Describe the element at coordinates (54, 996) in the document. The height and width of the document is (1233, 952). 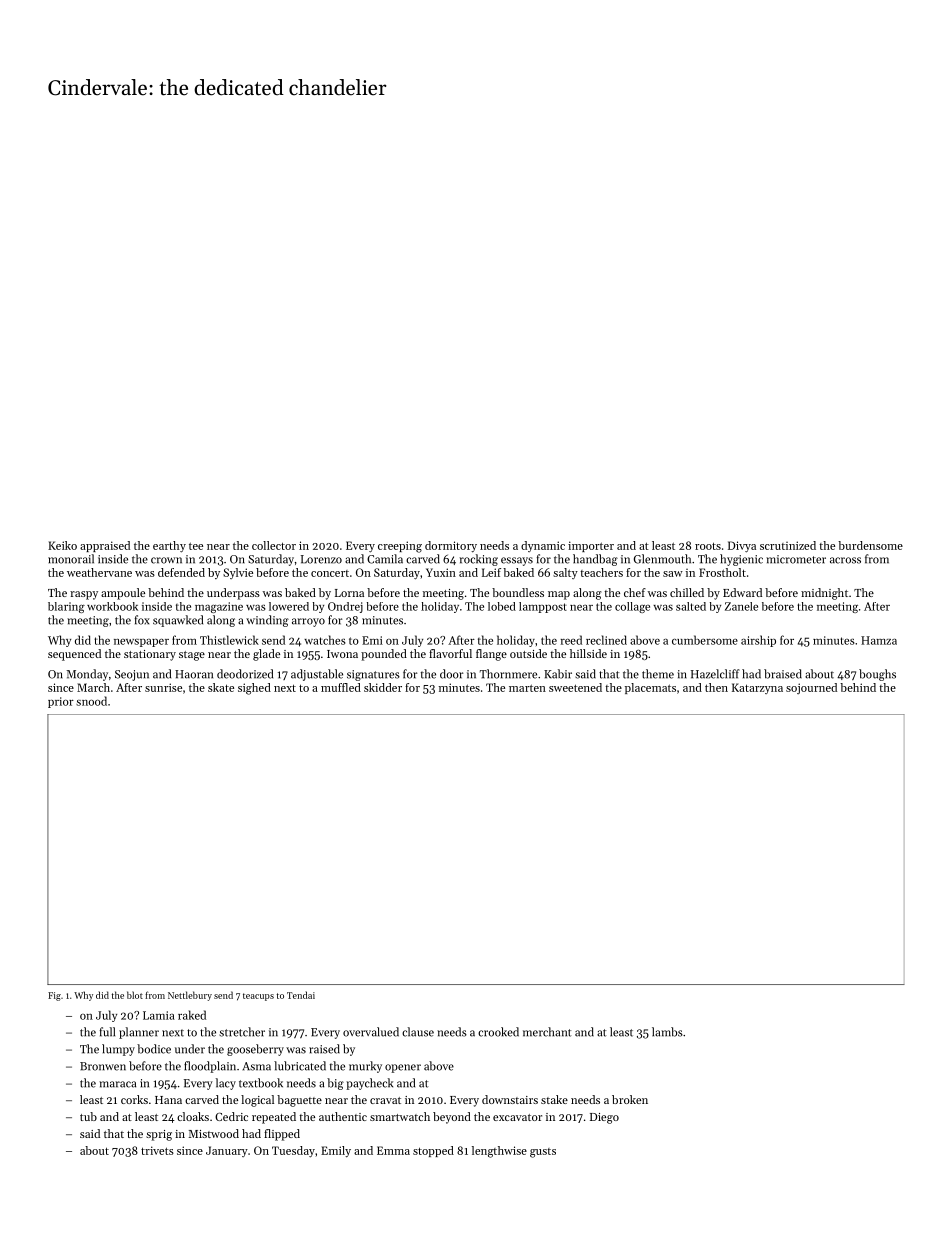
I see `Fig` at that location.
